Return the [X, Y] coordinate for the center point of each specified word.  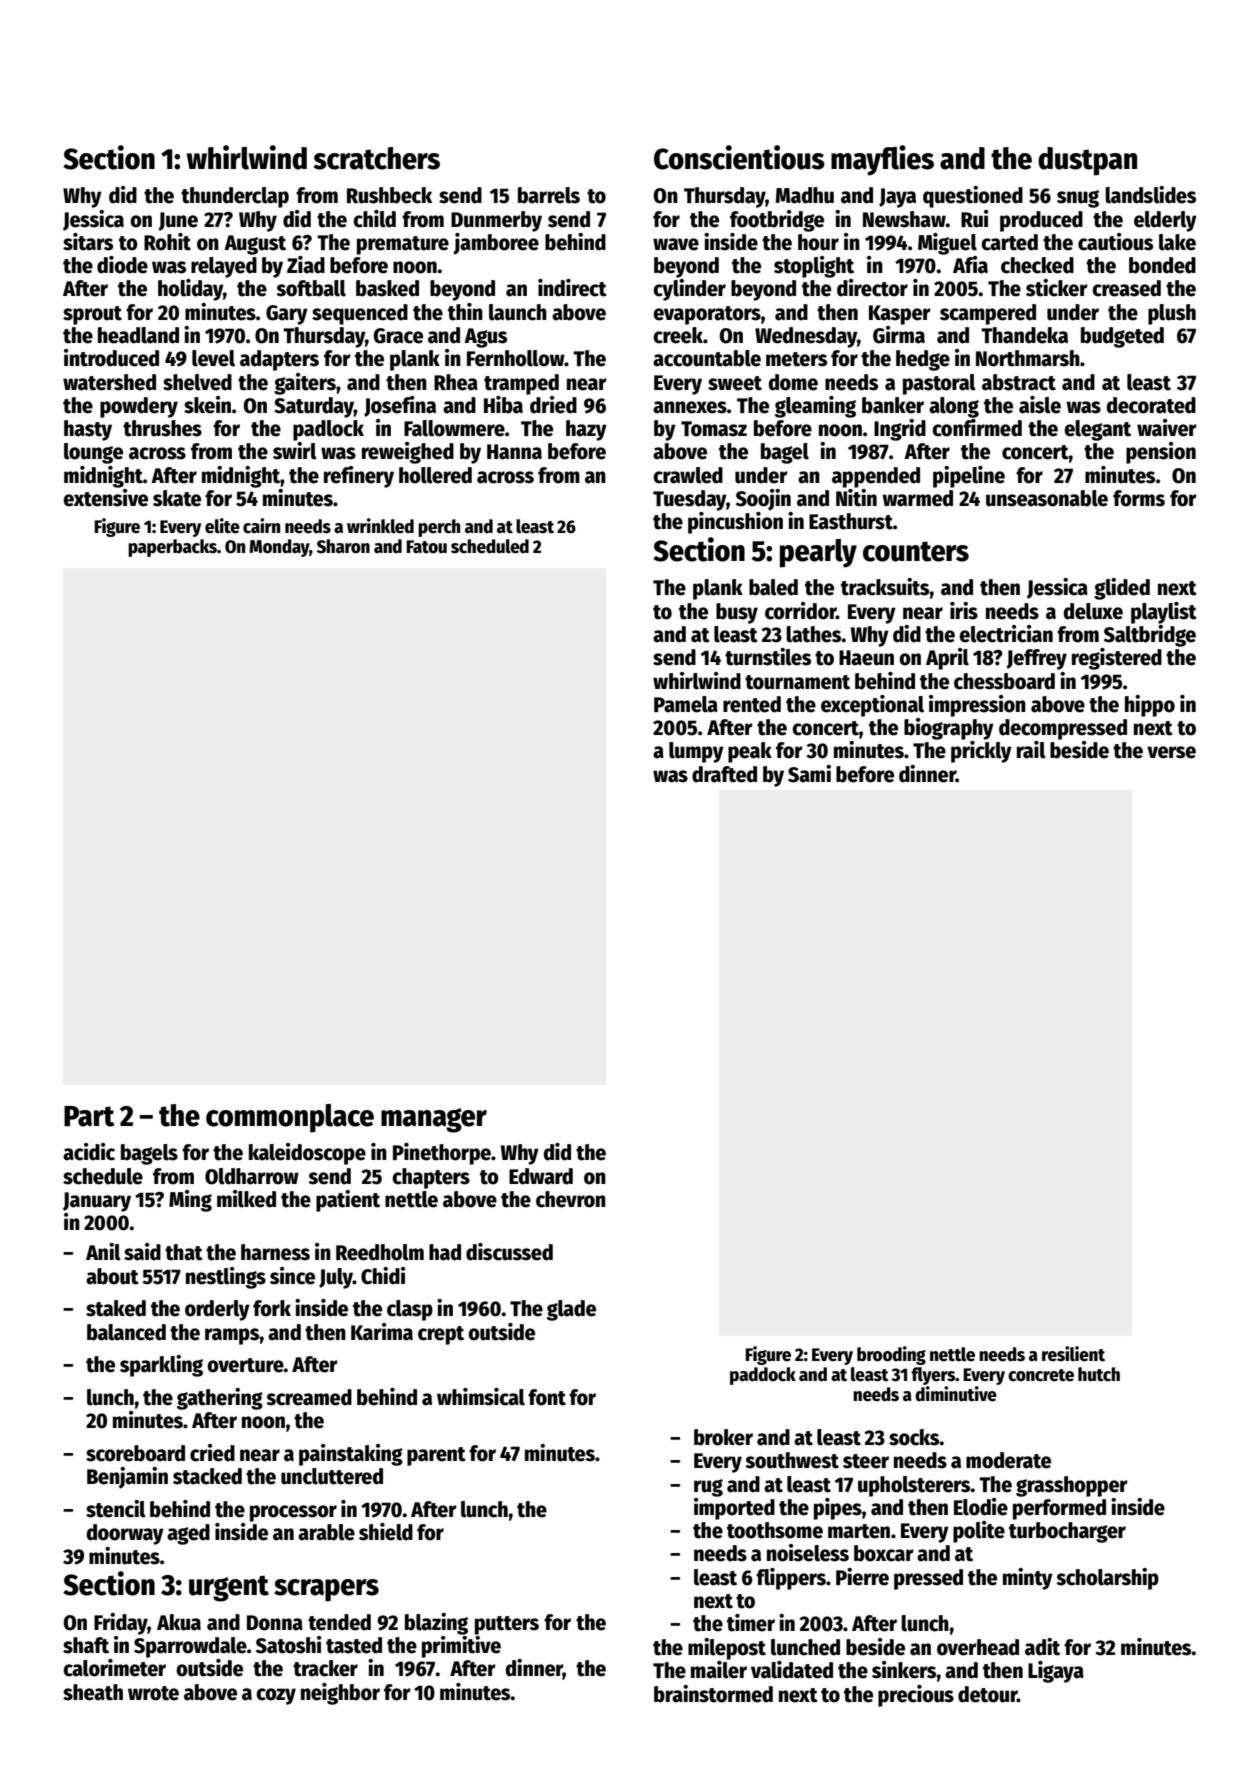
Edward [541, 1176]
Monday [279, 548]
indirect [572, 288]
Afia [970, 265]
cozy [276, 1696]
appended [876, 477]
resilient [1073, 1354]
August [255, 245]
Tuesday [689, 500]
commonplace [290, 1118]
